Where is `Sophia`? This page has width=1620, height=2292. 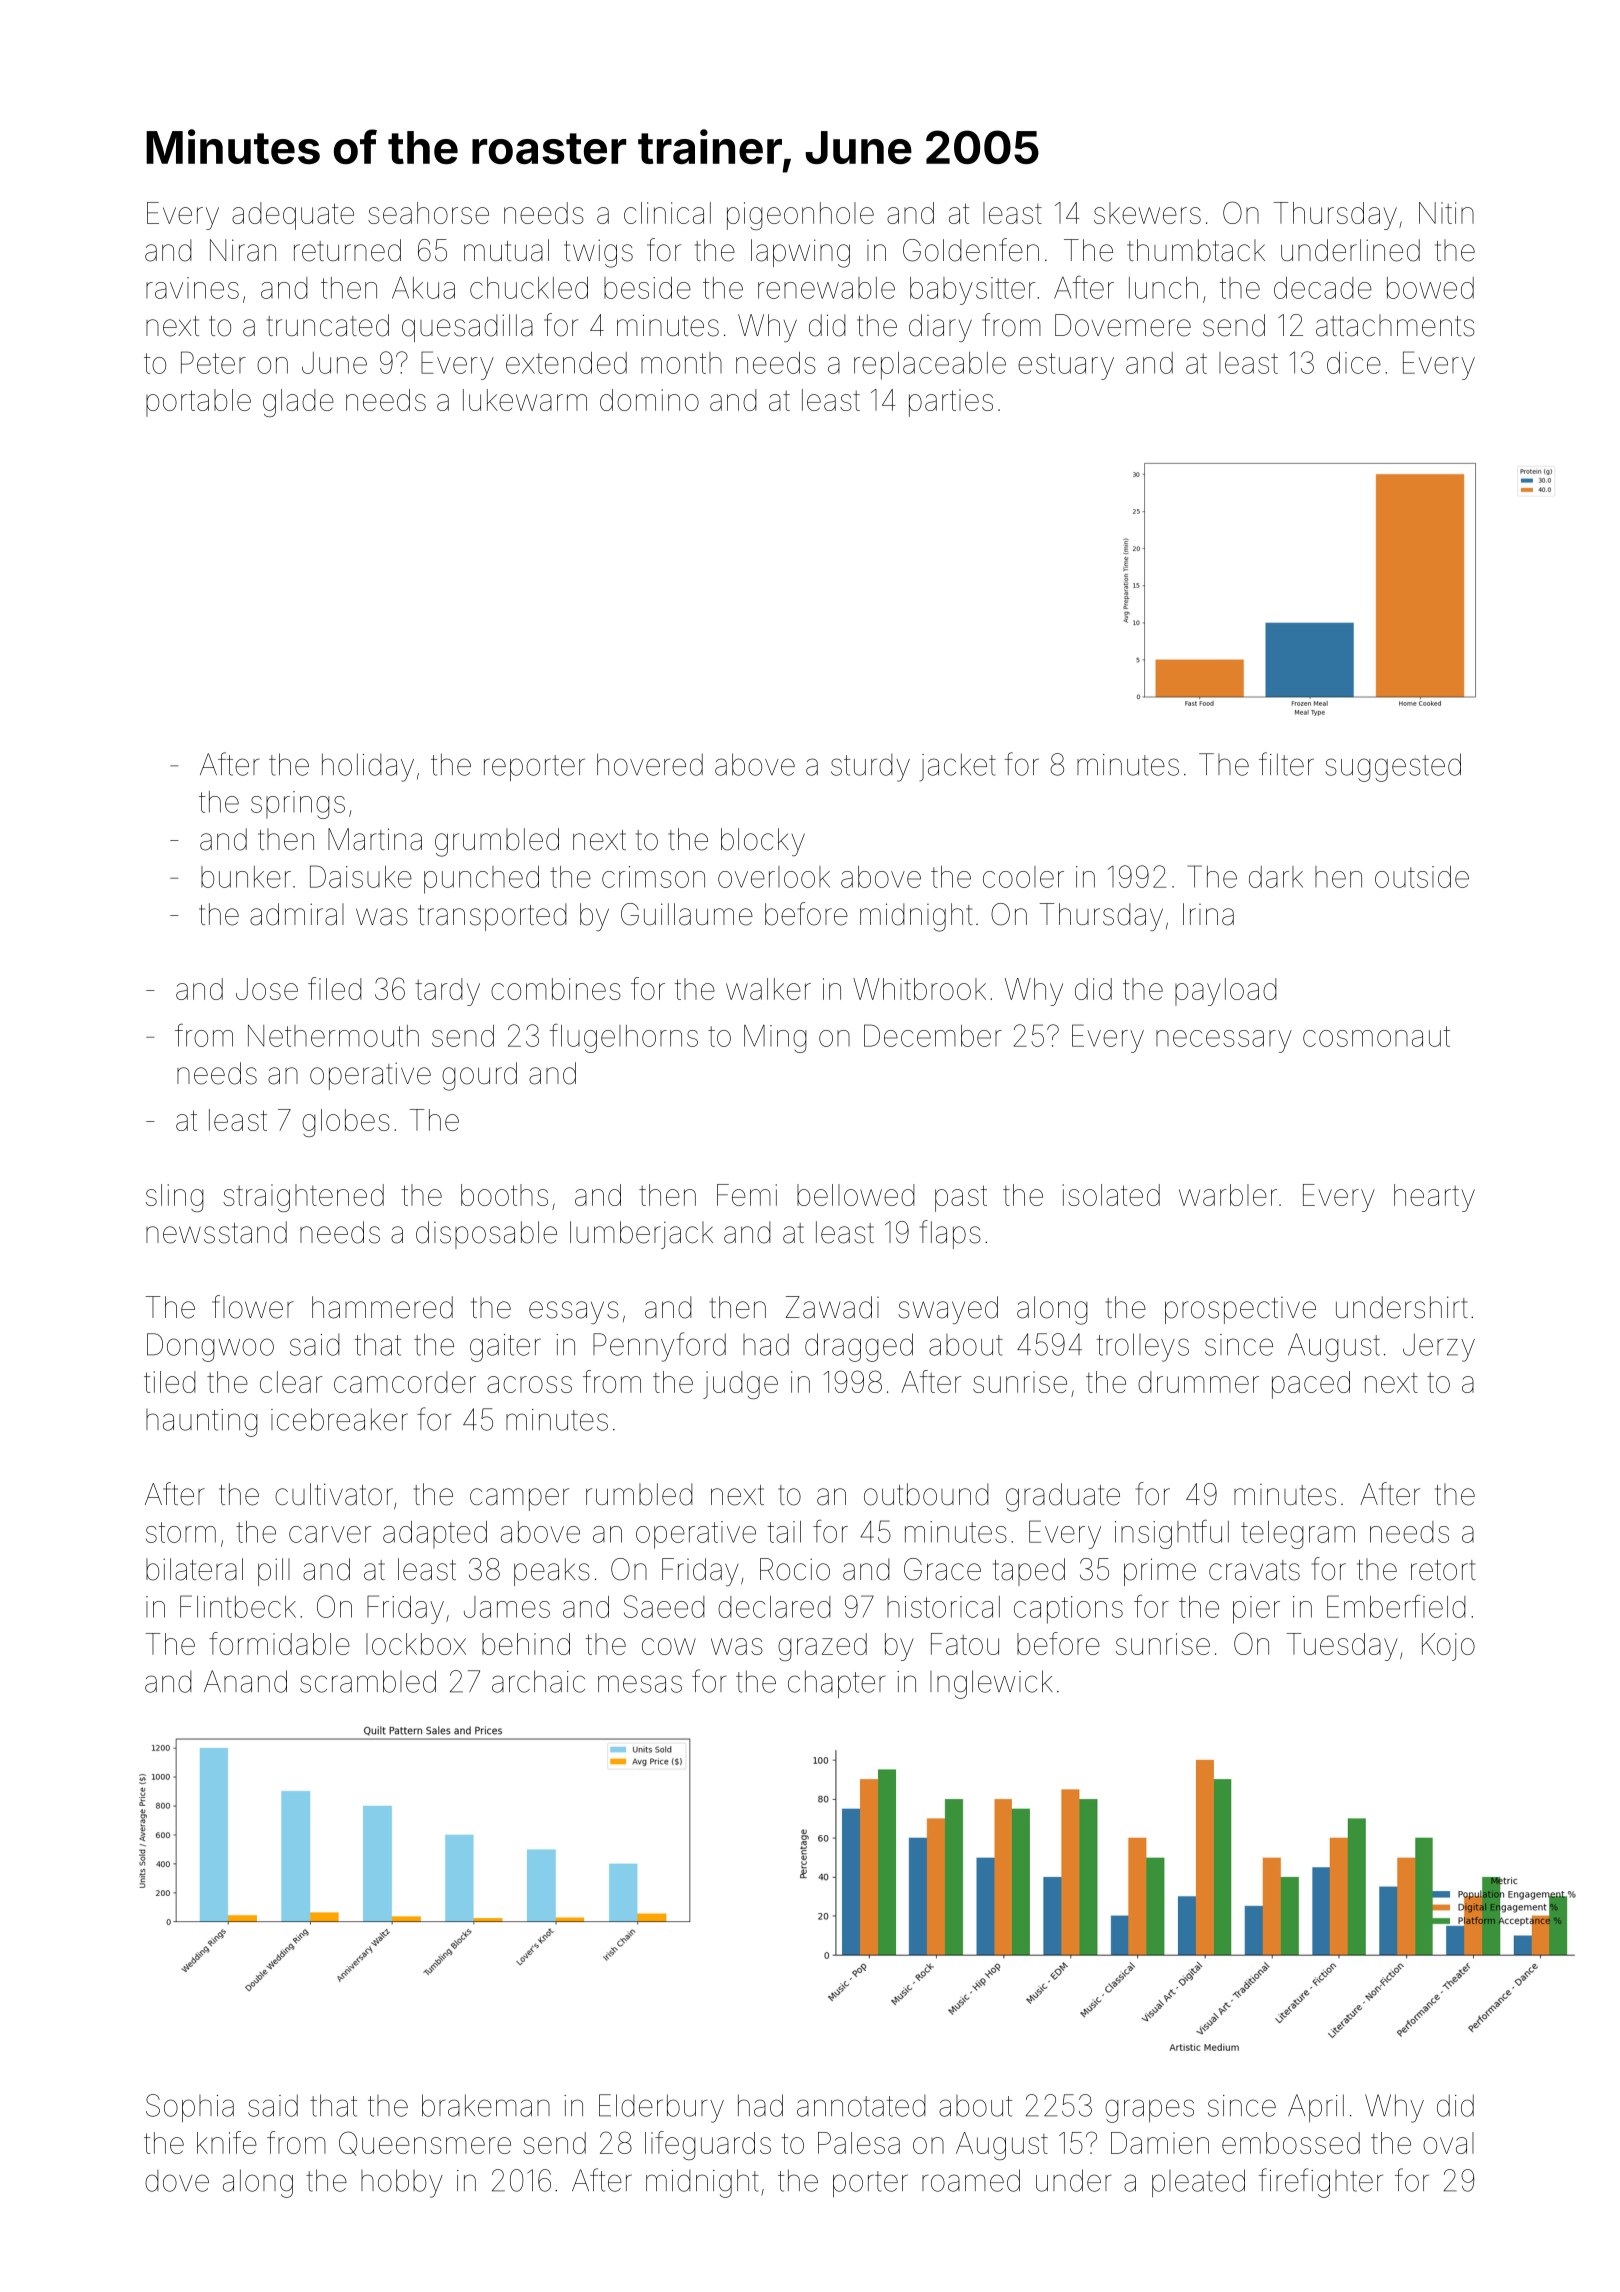
Sophia is located at coordinates (190, 2108).
